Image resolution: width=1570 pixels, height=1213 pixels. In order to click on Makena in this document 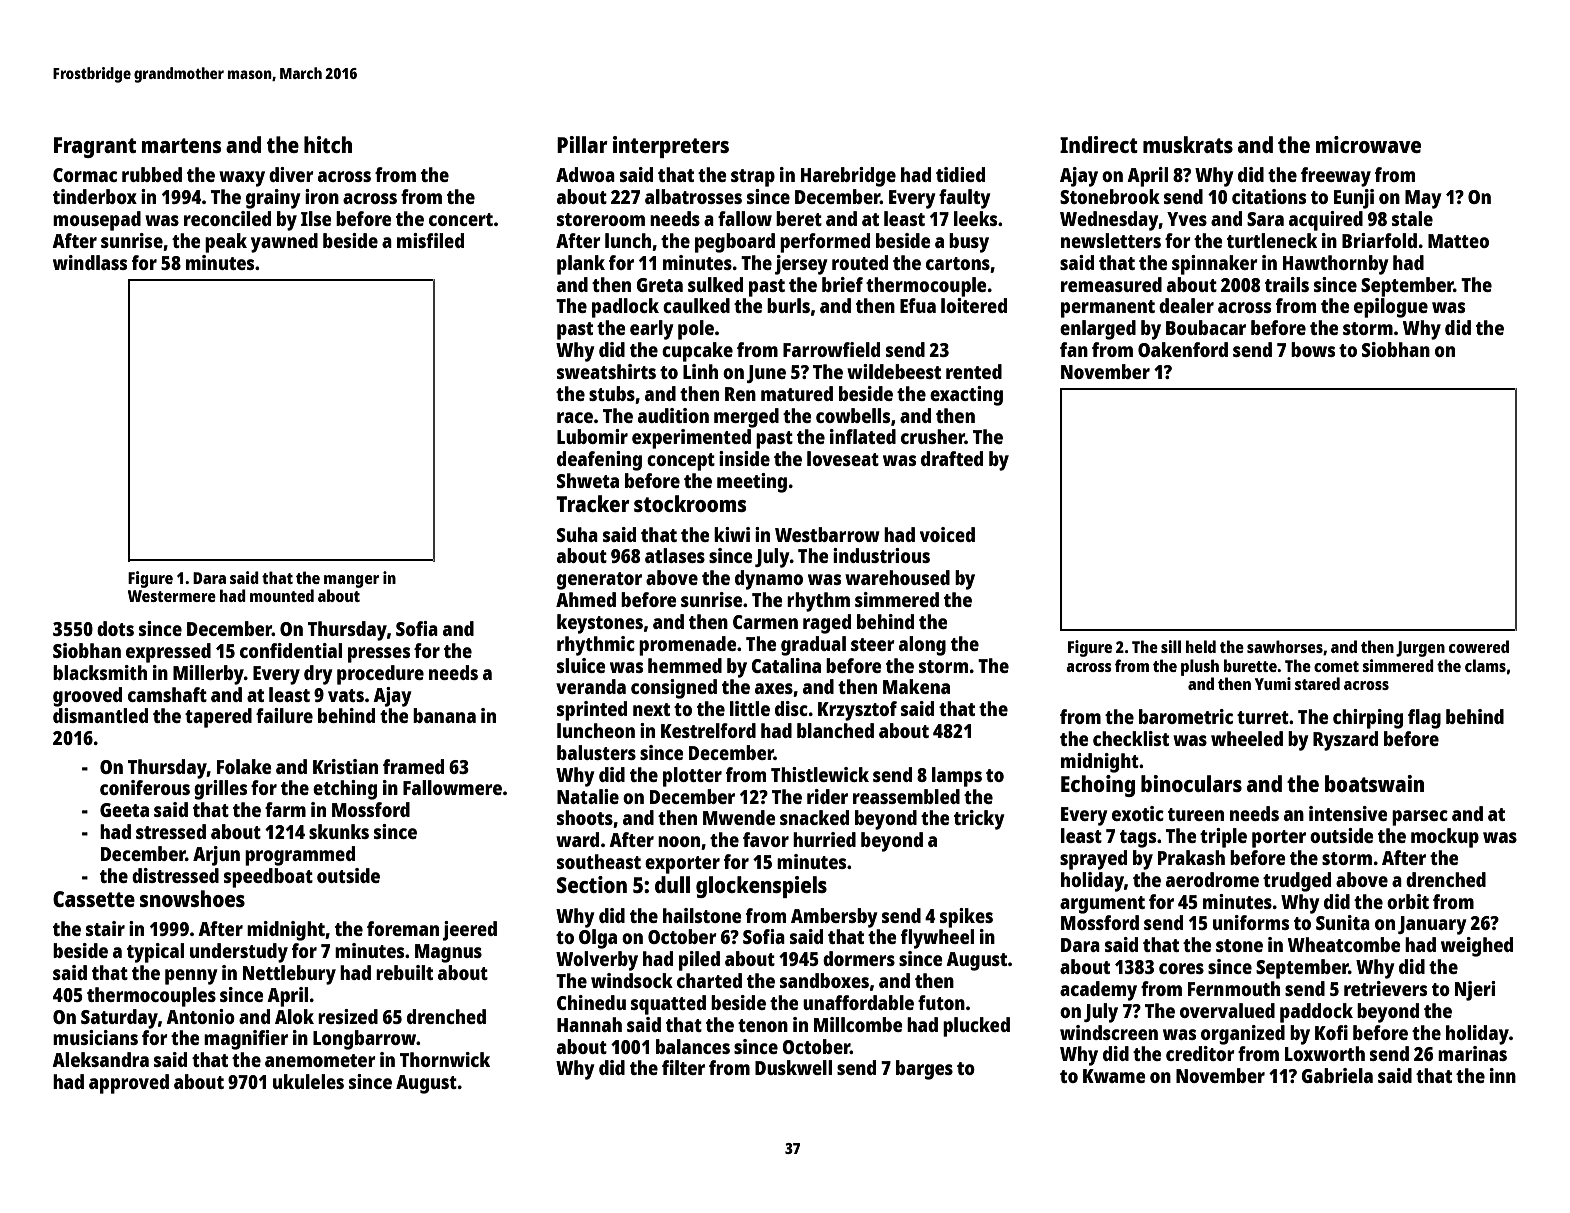, I will do `click(916, 686)`.
